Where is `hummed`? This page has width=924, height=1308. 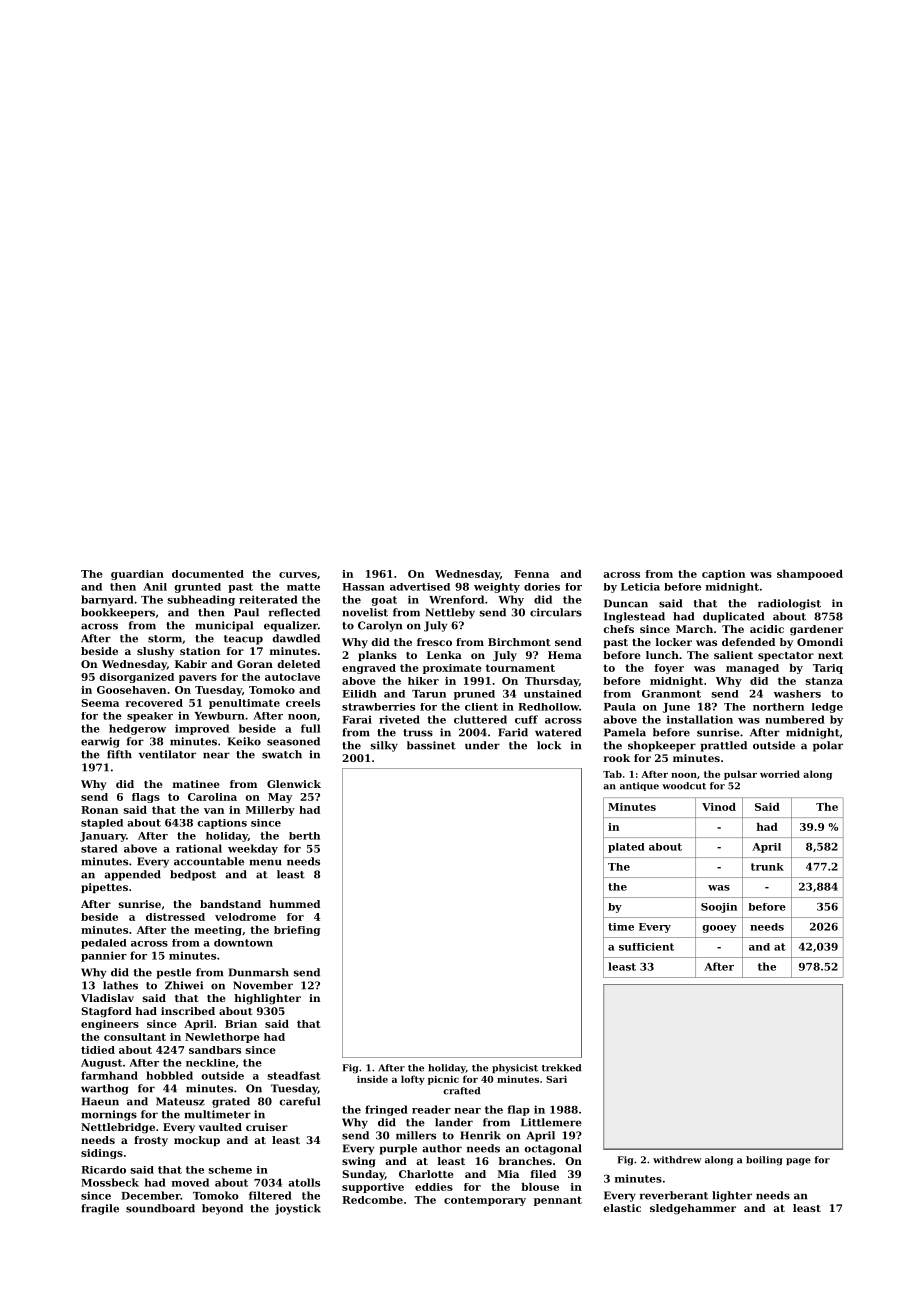 hummed is located at coordinates (294, 904).
